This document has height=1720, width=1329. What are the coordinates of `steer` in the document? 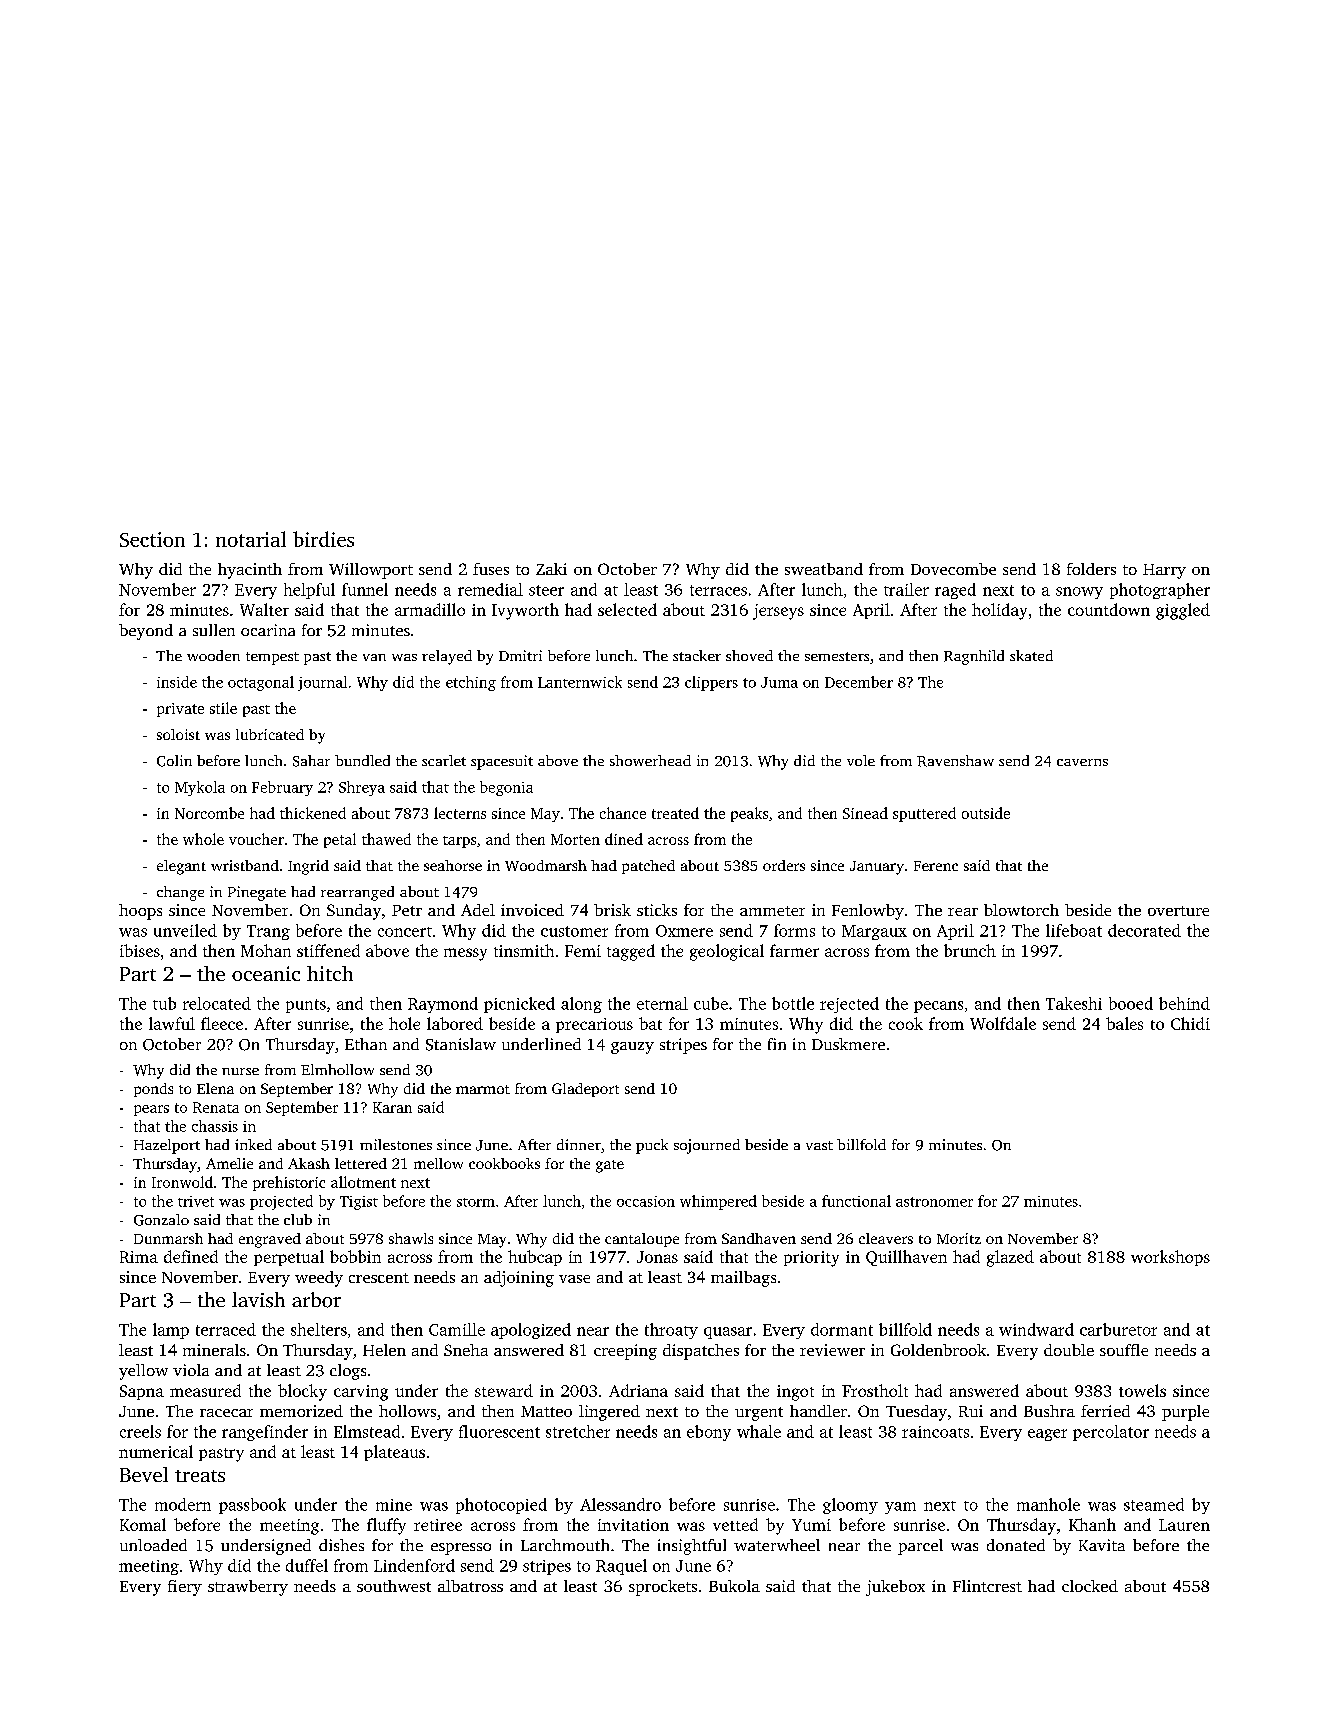 It's located at (546, 590).
